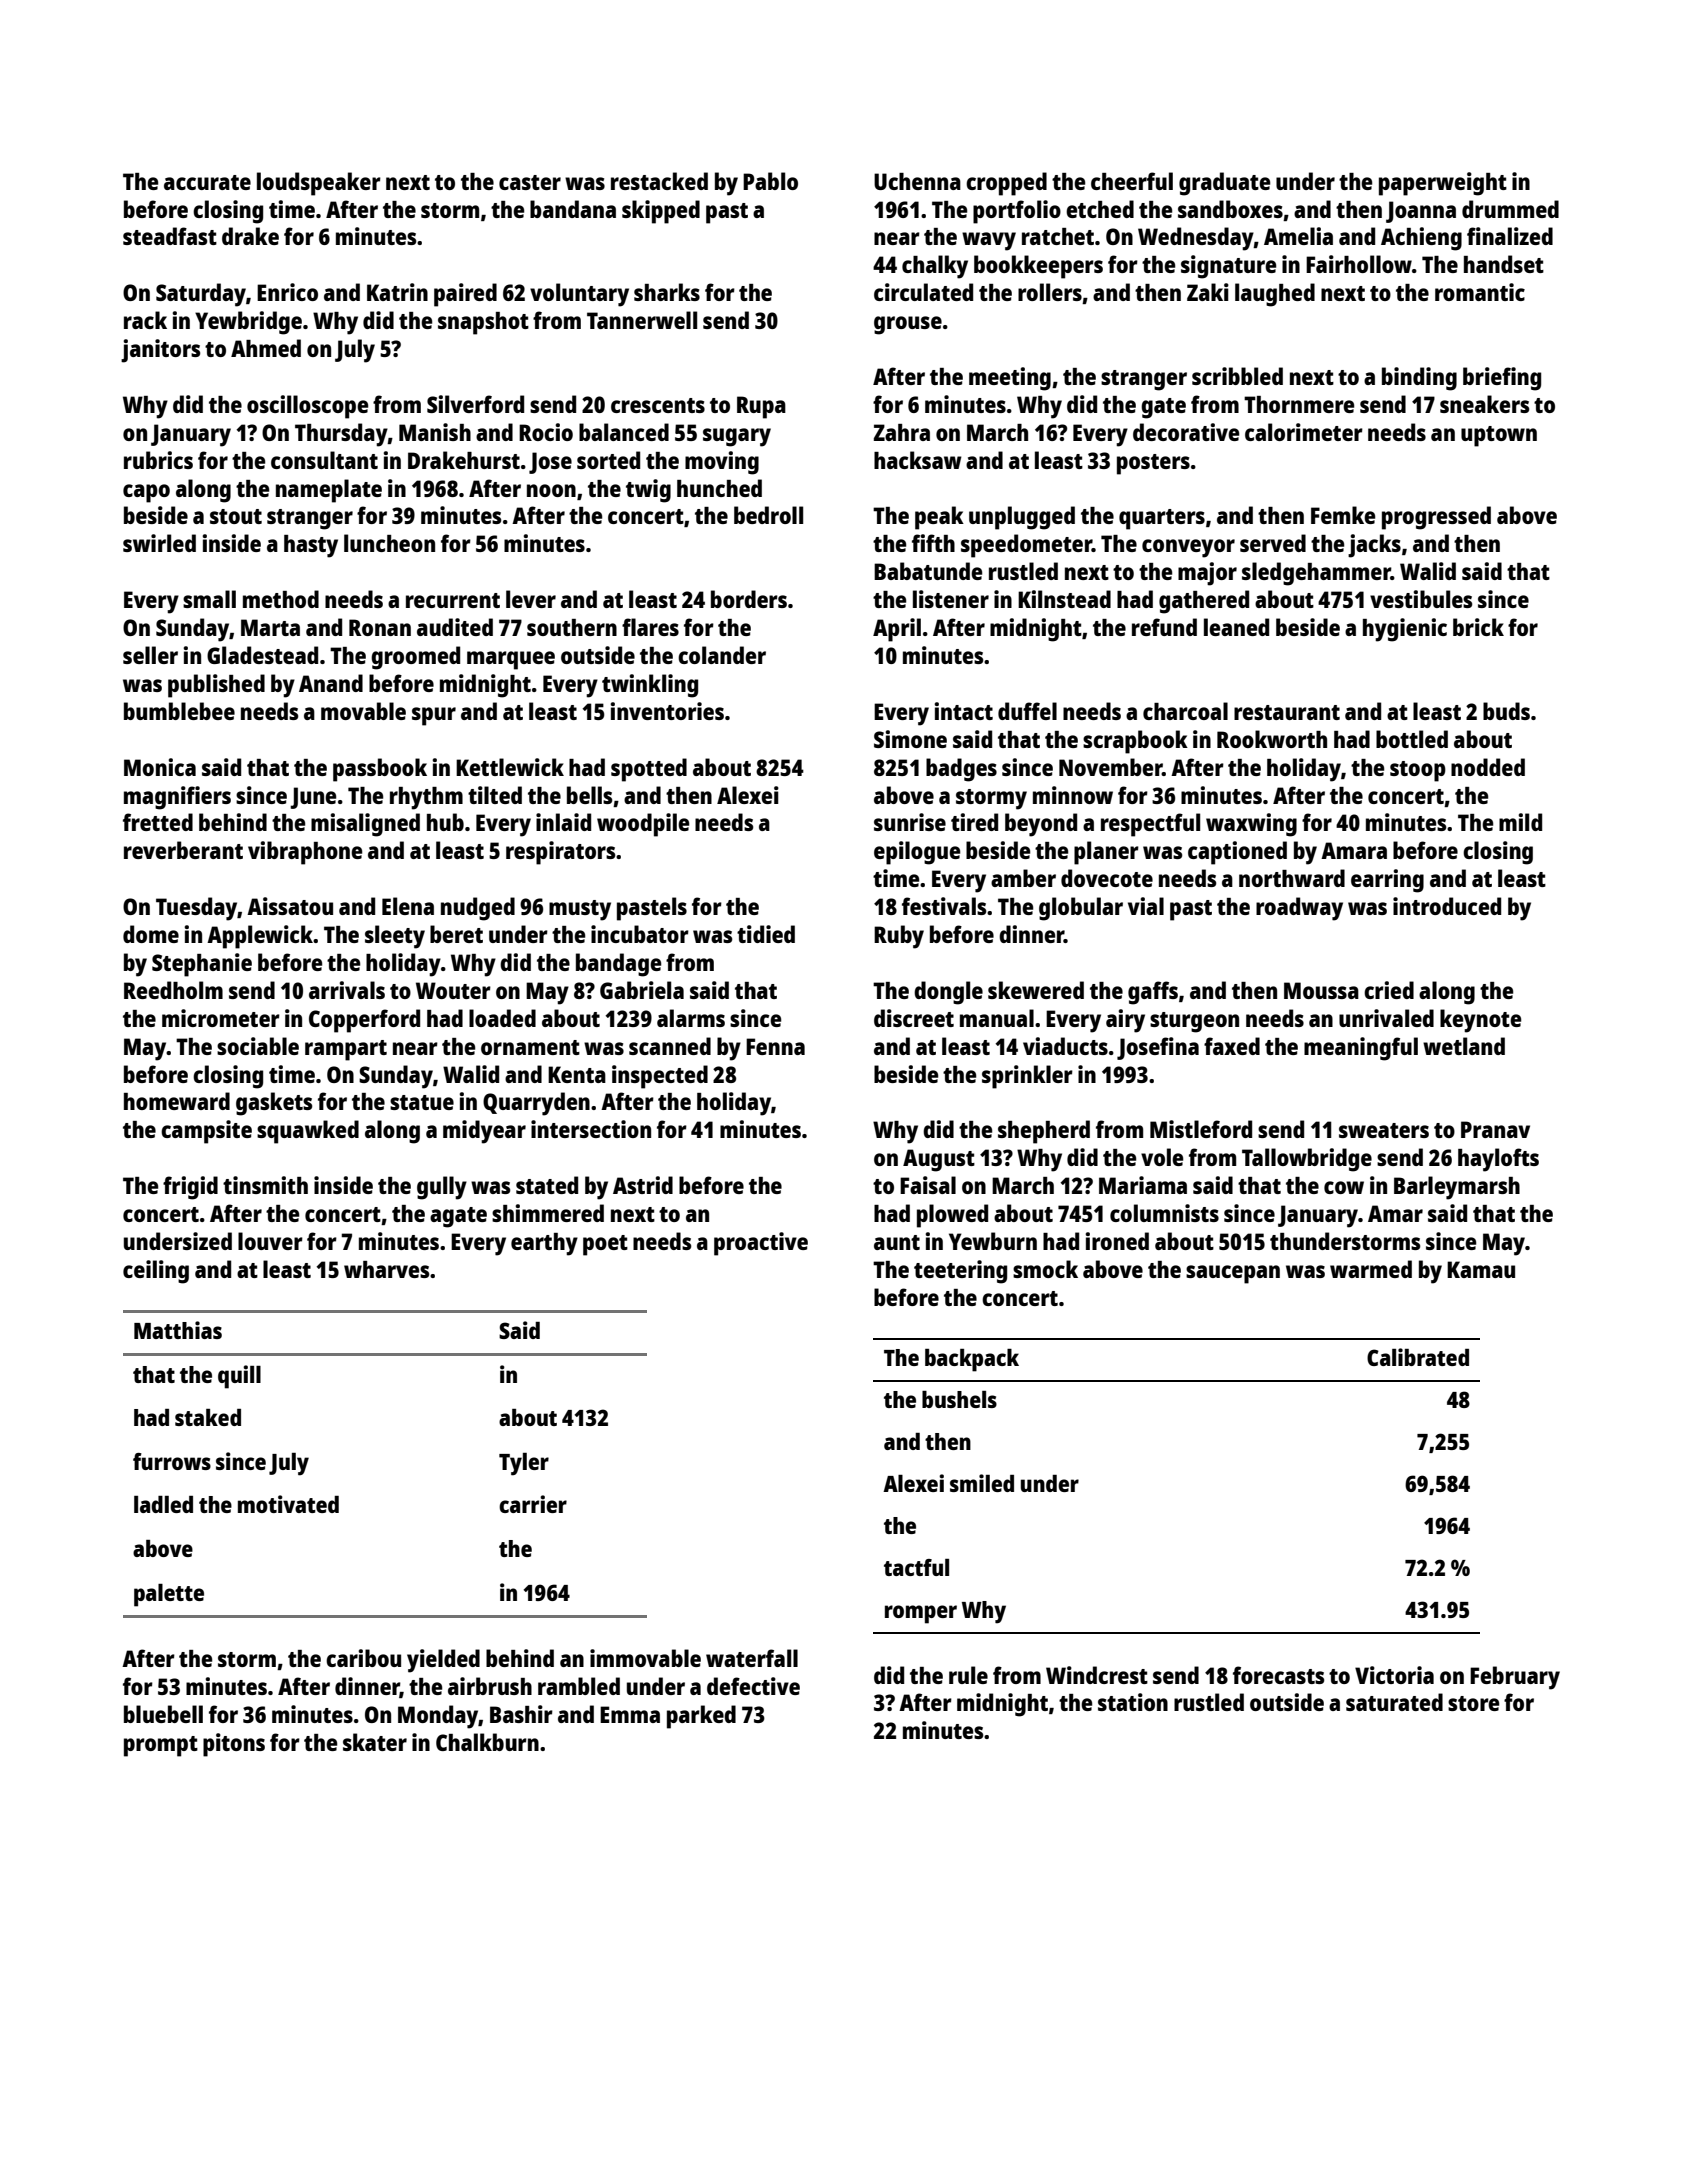 Image resolution: width=1683 pixels, height=2178 pixels. Describe the element at coordinates (397, 292) in the page. I see `Katrin` at that location.
